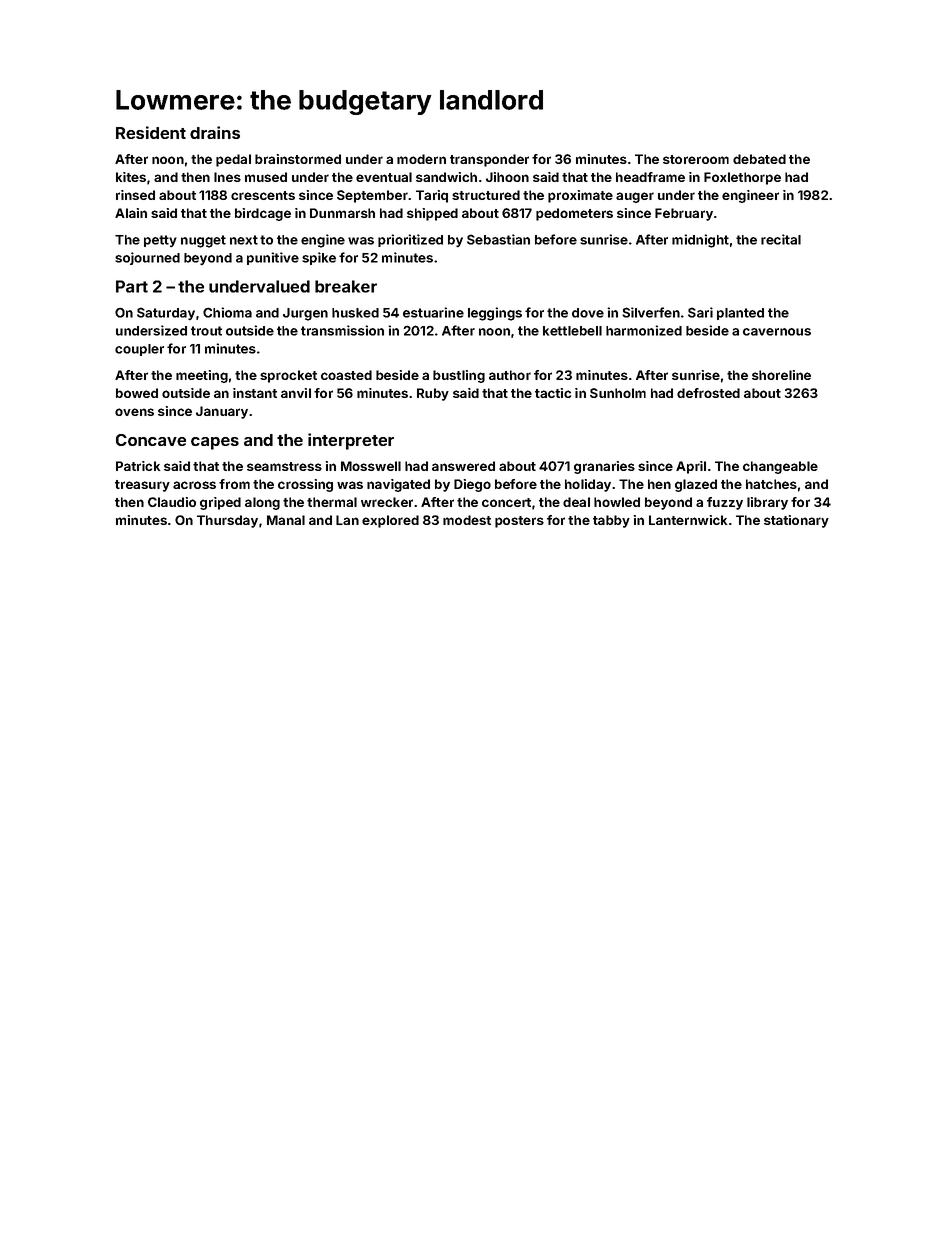 The height and width of the image is (1233, 952). Describe the element at coordinates (463, 466) in the image. I see `answered` at that location.
